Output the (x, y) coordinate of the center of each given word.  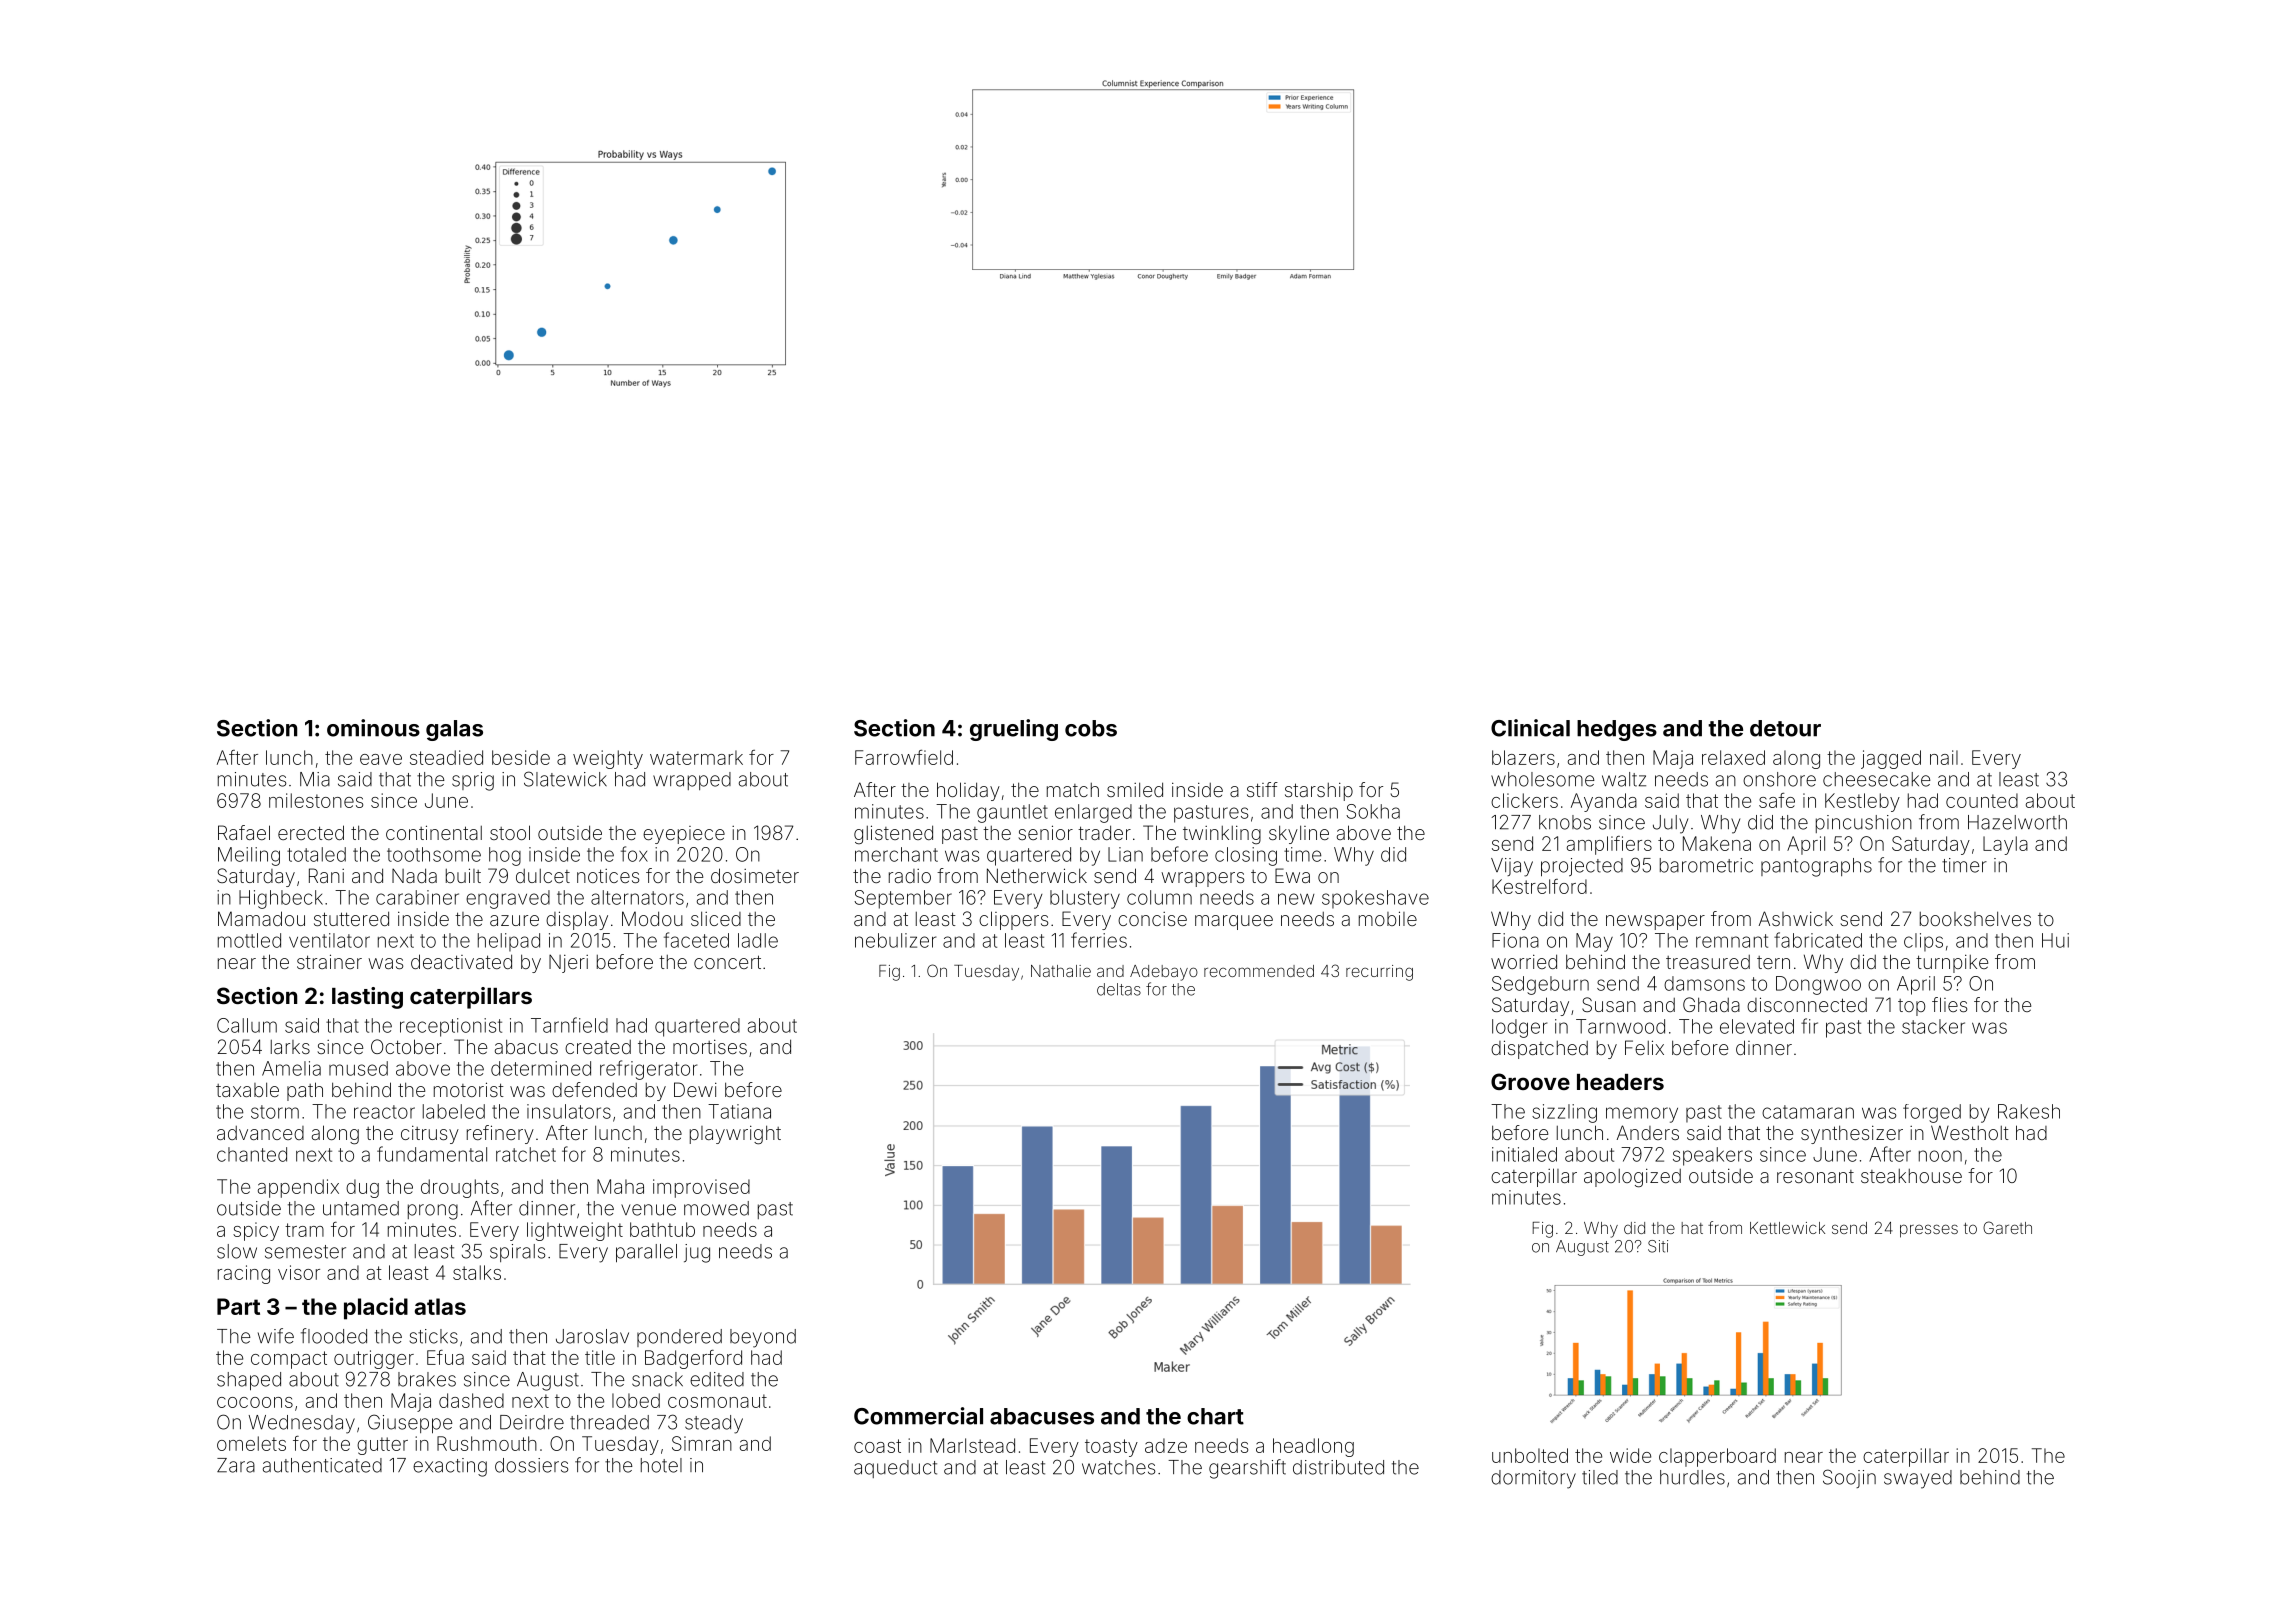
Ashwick (1796, 918)
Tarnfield (569, 1025)
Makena (1717, 843)
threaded (609, 1422)
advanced (260, 1133)
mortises (710, 1046)
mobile (1388, 918)
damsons (1704, 983)
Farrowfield (904, 757)
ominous (373, 728)
